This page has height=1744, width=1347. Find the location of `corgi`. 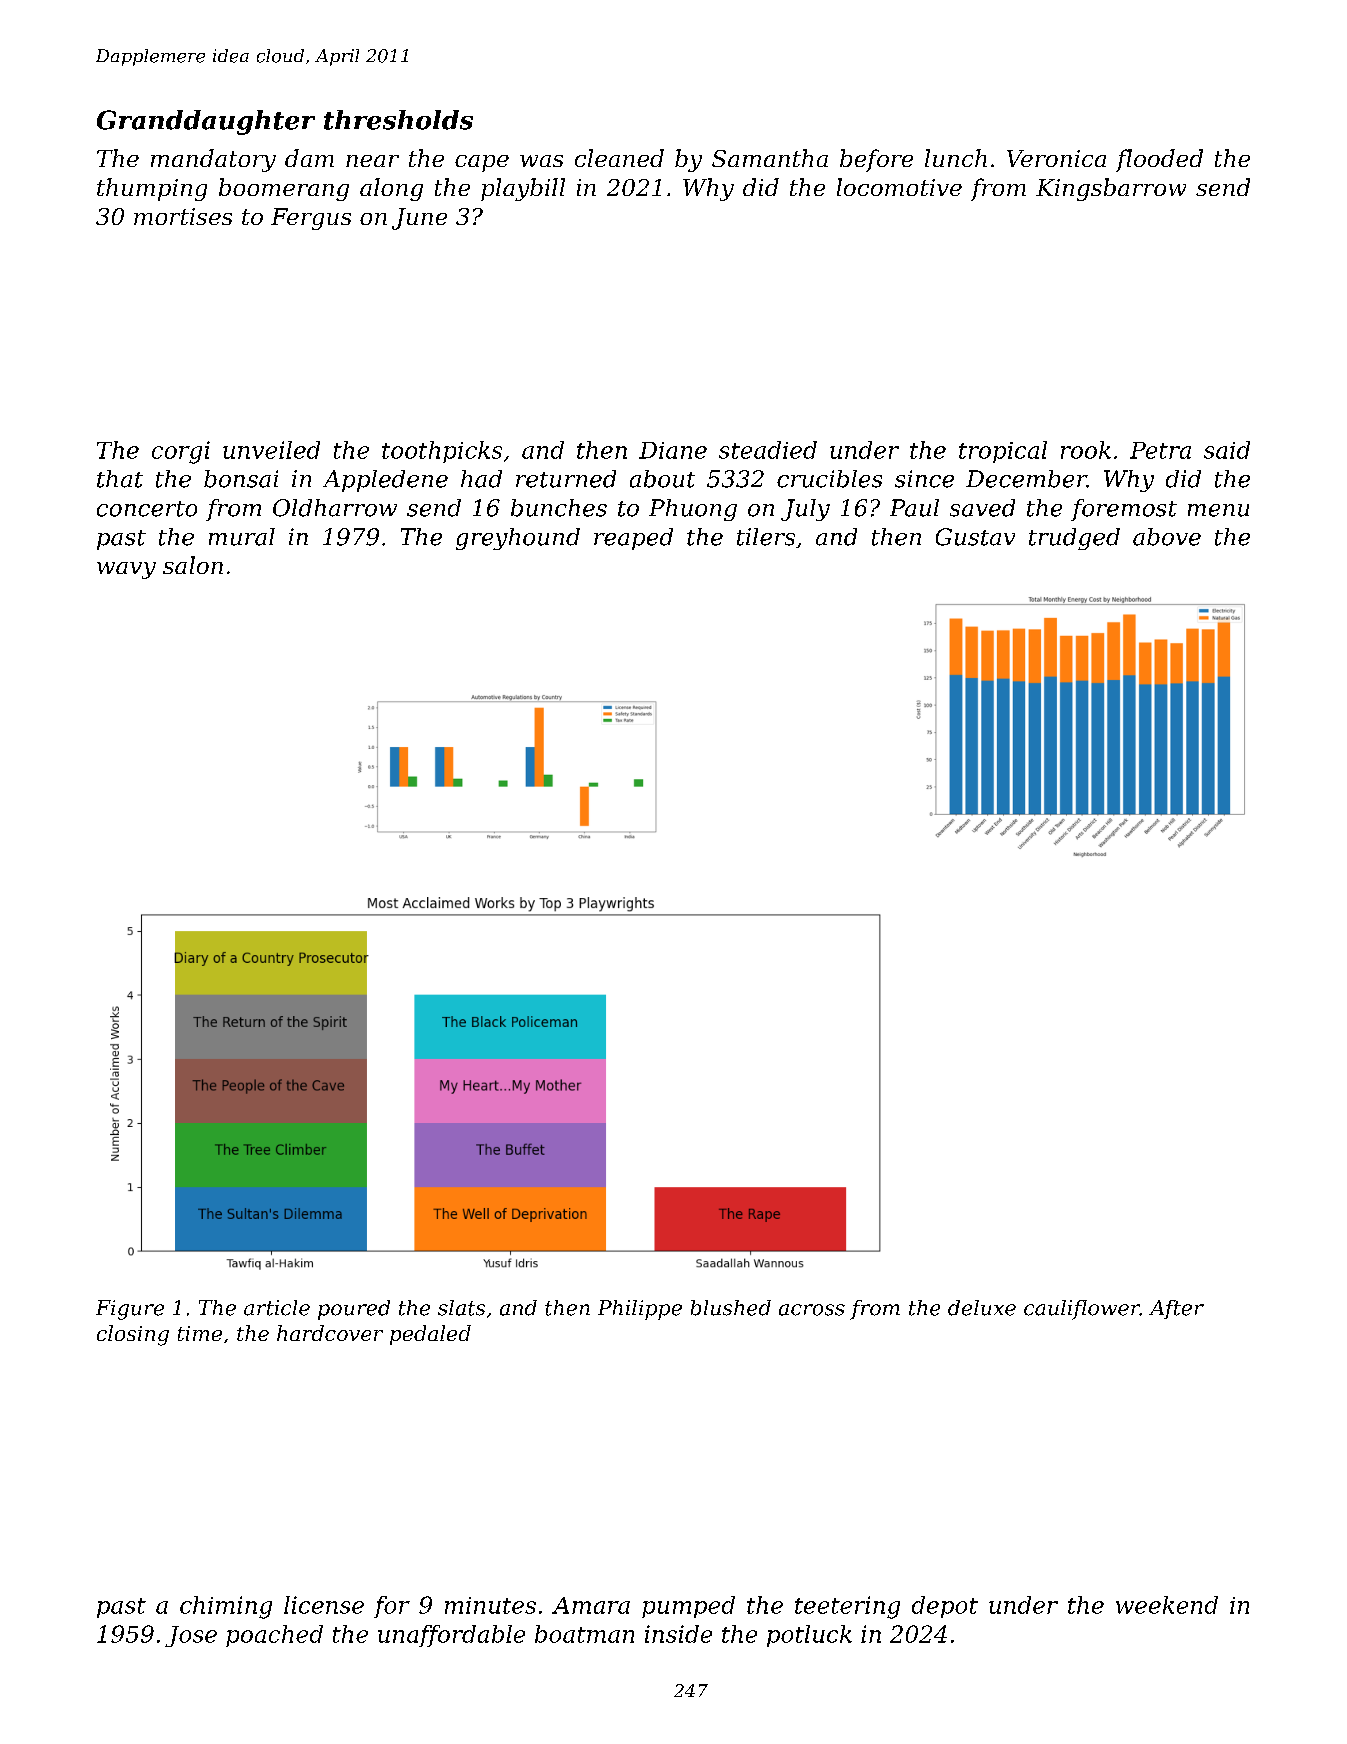

corgi is located at coordinates (181, 452).
